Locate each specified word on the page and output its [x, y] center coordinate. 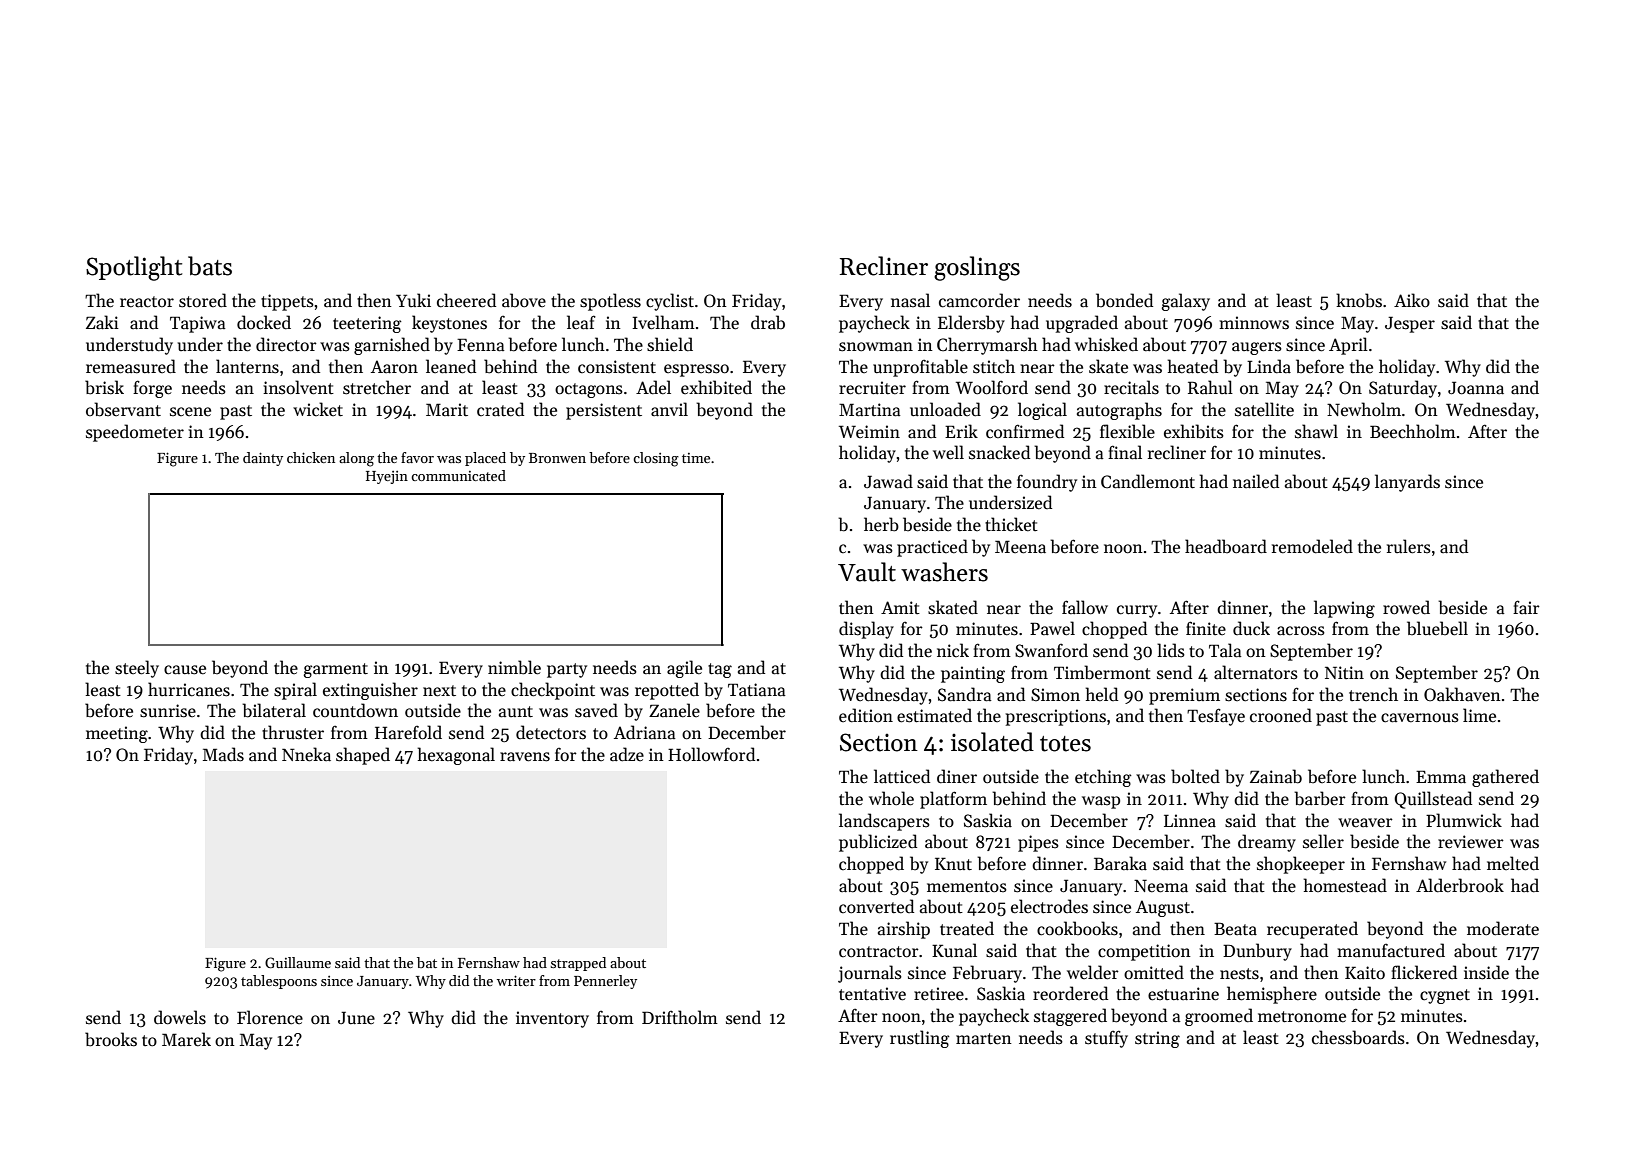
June [356, 1017]
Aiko [1412, 300]
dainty [263, 459]
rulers [1409, 546]
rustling [920, 1039]
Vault [867, 572]
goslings [977, 268]
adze [627, 754]
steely [137, 669]
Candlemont [1148, 481]
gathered [1505, 778]
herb [881, 524]
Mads [223, 754]
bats [210, 266]
